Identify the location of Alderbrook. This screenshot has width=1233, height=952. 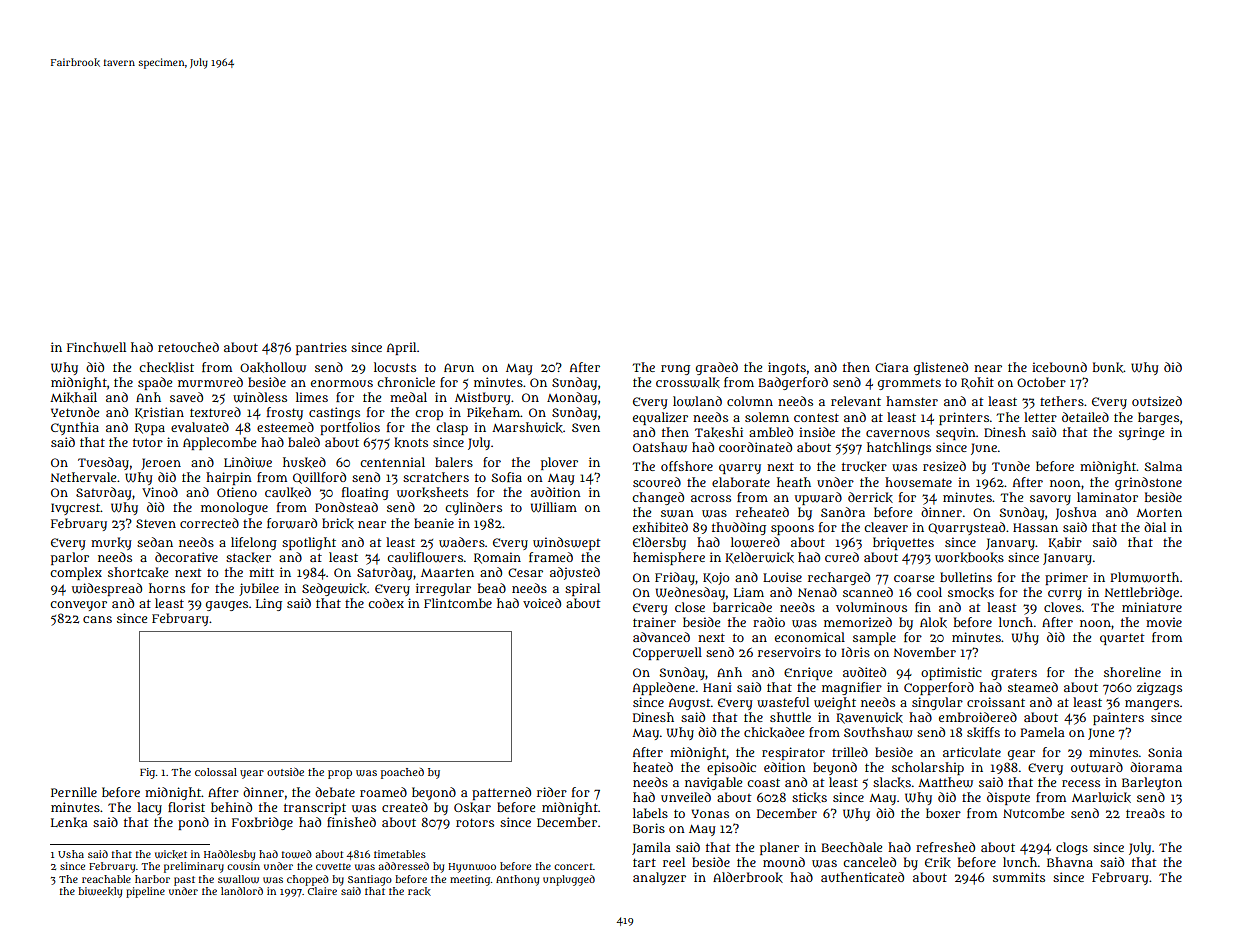
(748, 877).
